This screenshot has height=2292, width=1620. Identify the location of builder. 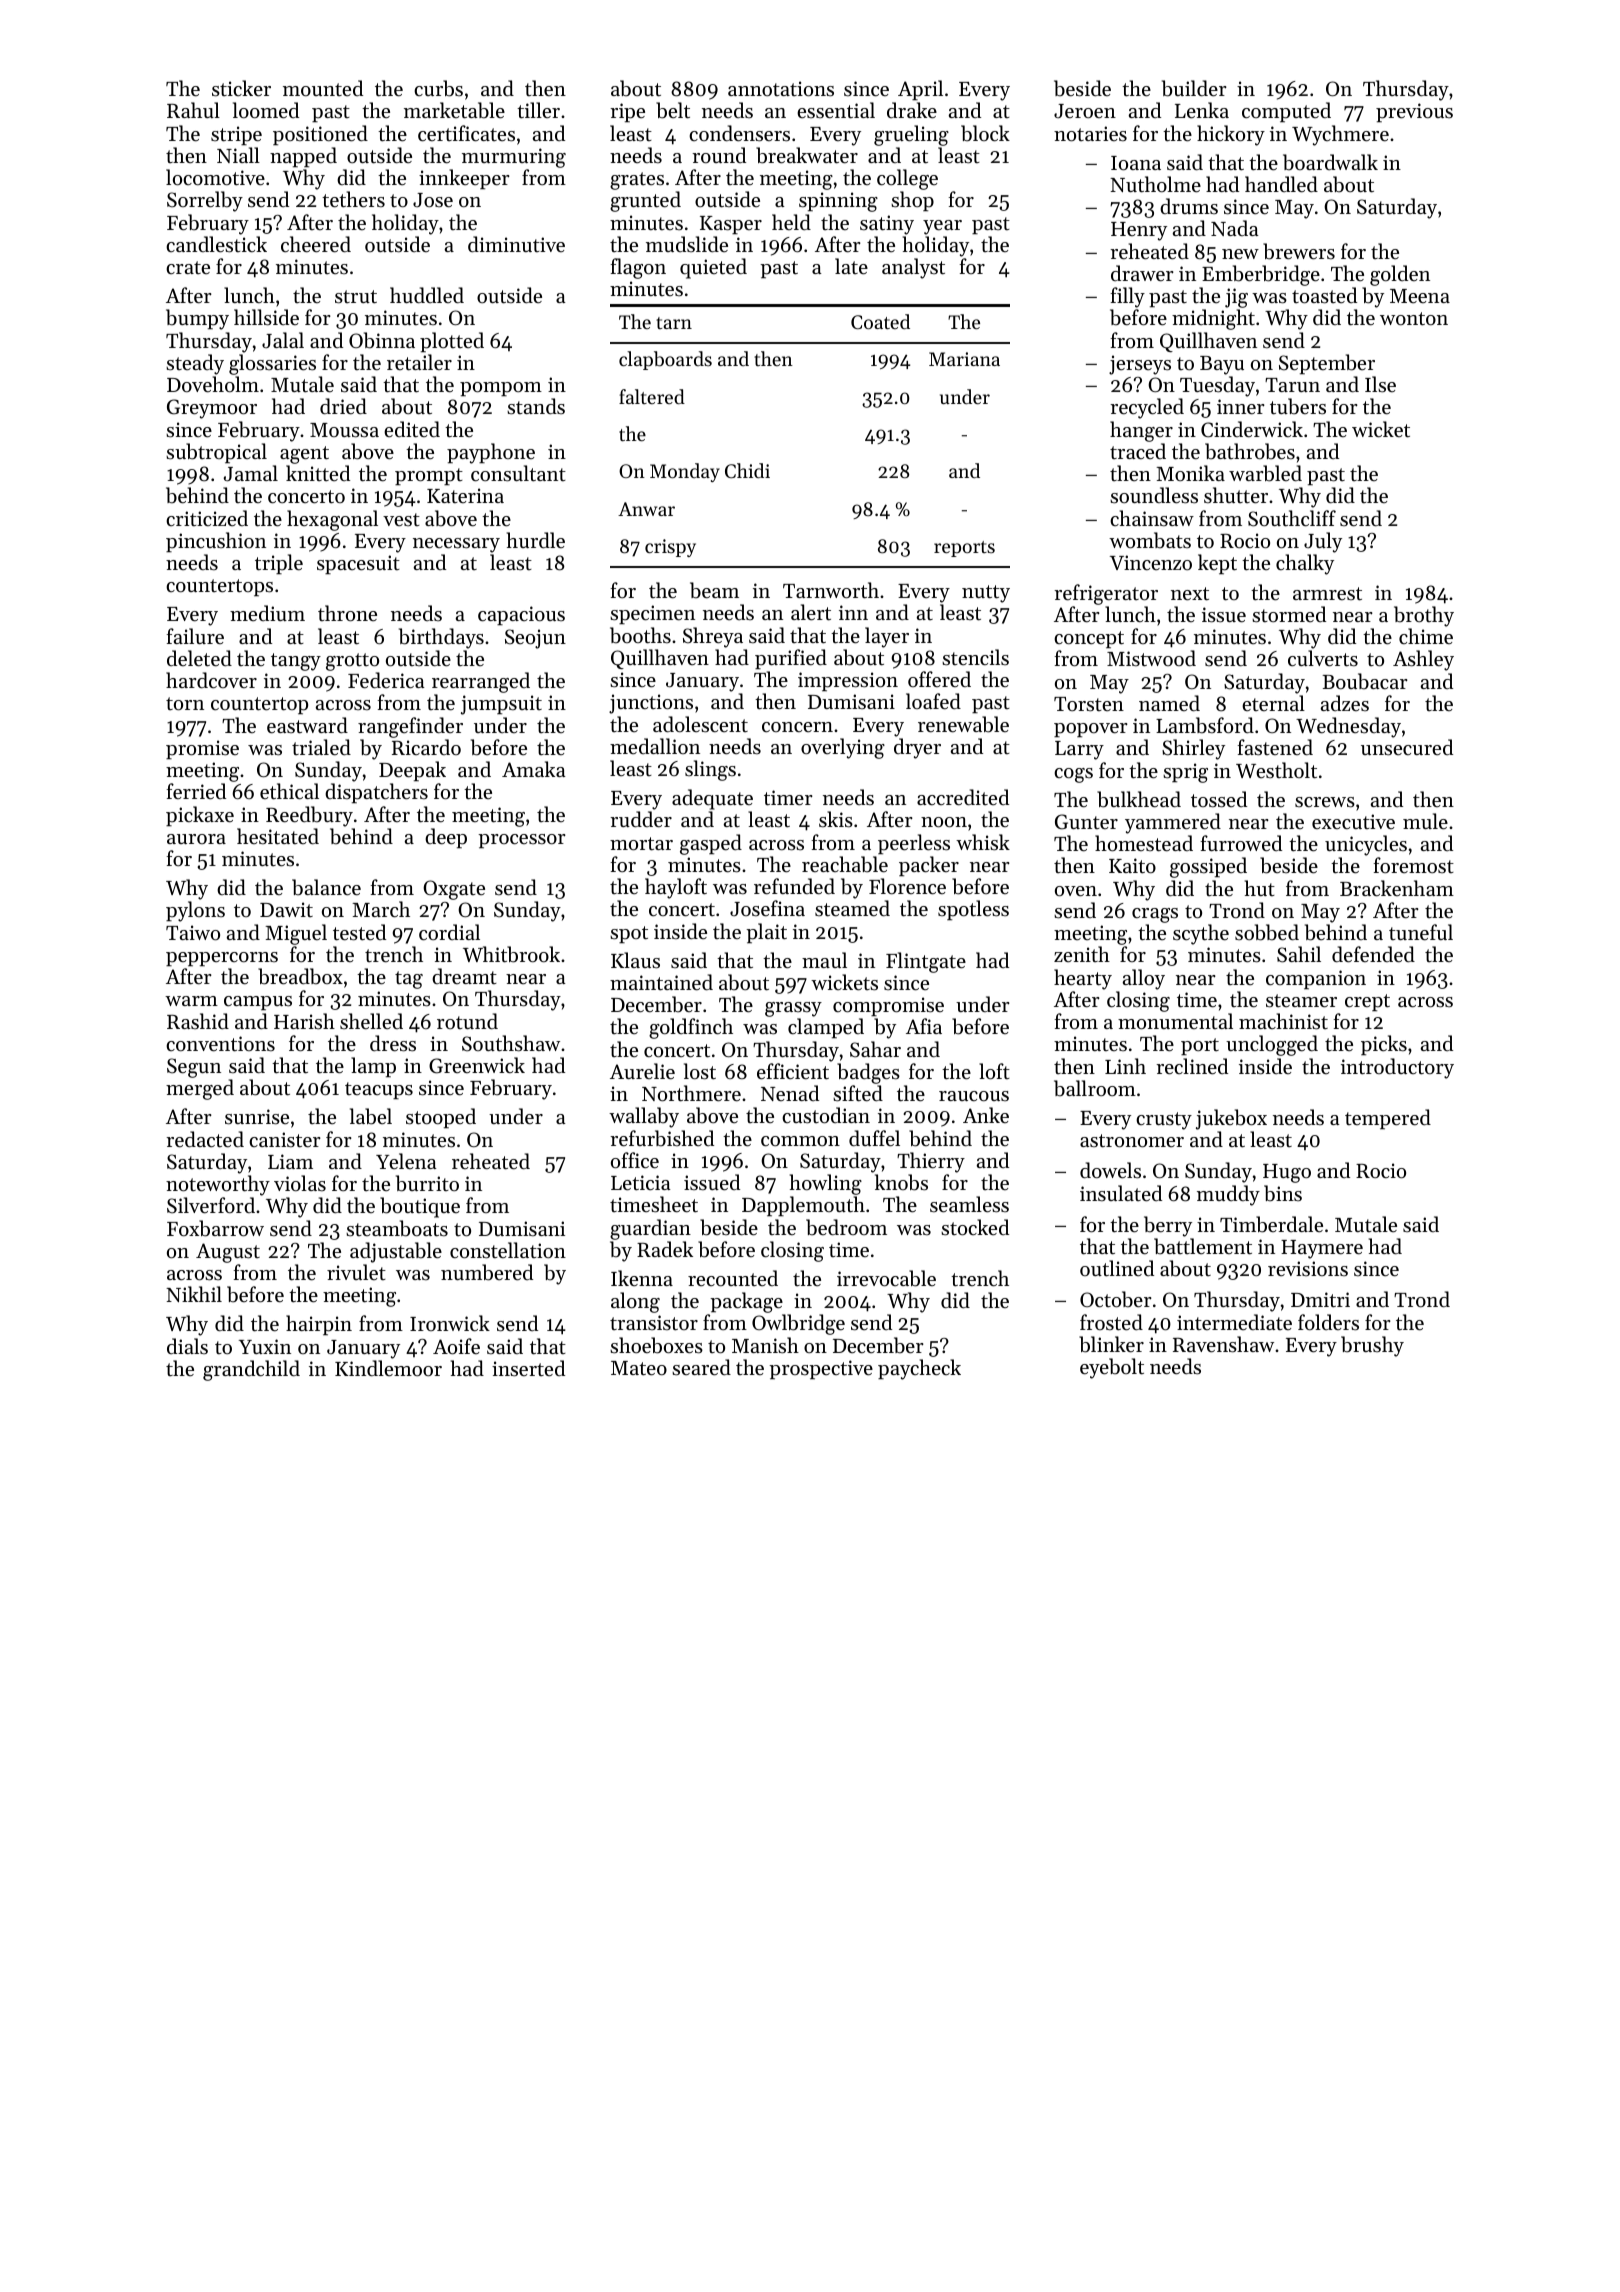
(1194, 88).
